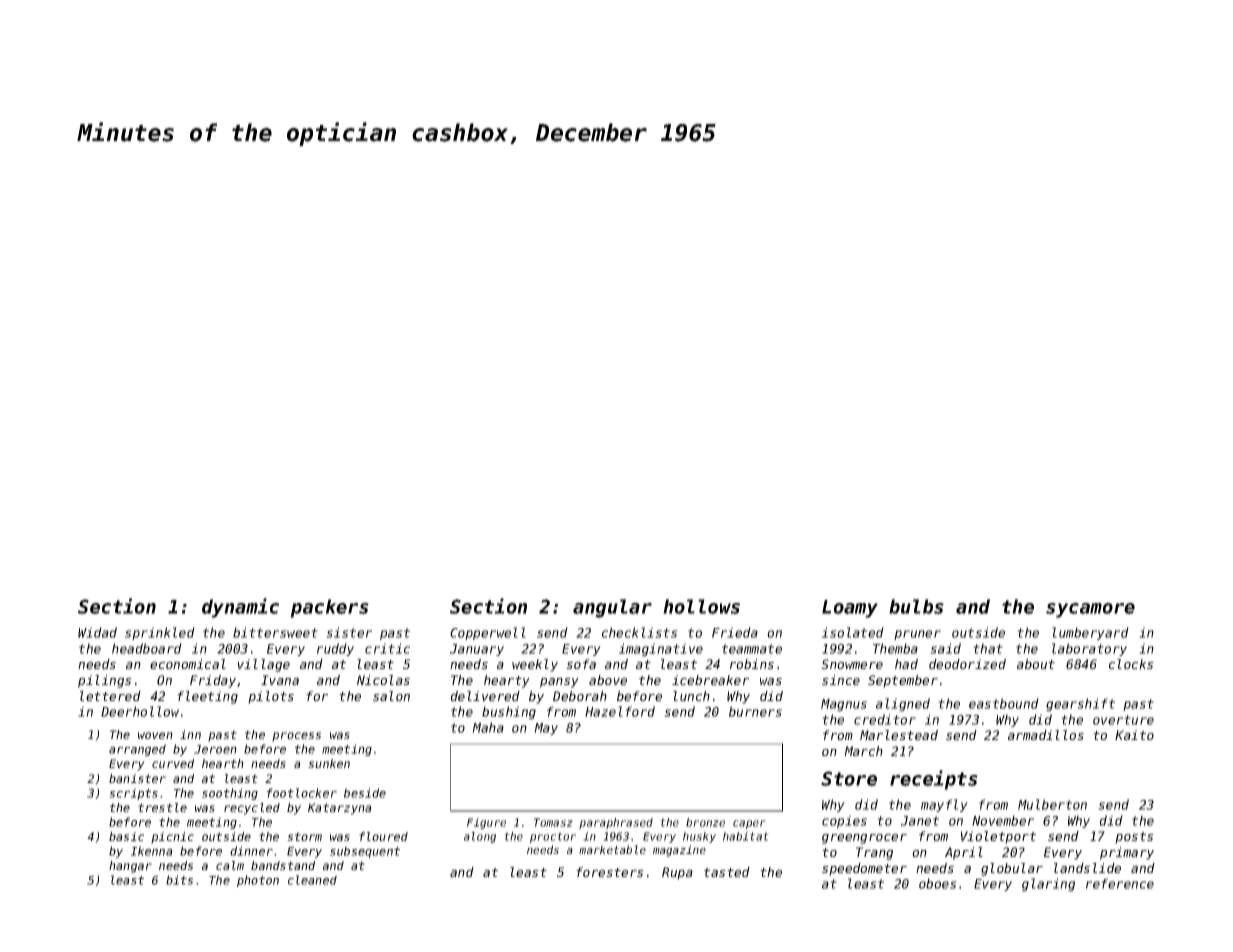  Describe the element at coordinates (137, 750) in the screenshot. I see `arranged` at that location.
